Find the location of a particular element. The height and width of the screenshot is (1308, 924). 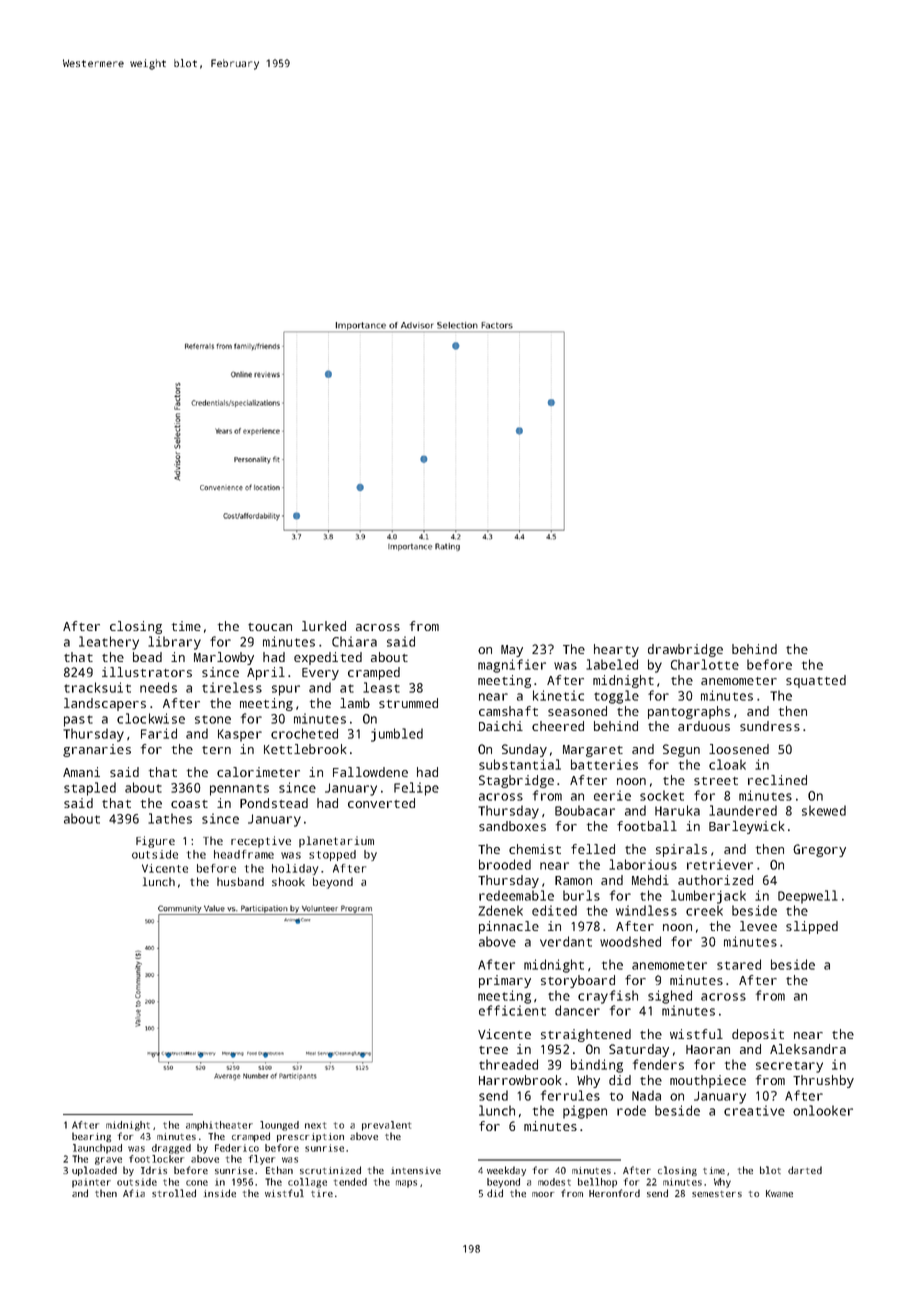

tracksuit is located at coordinates (97, 687).
